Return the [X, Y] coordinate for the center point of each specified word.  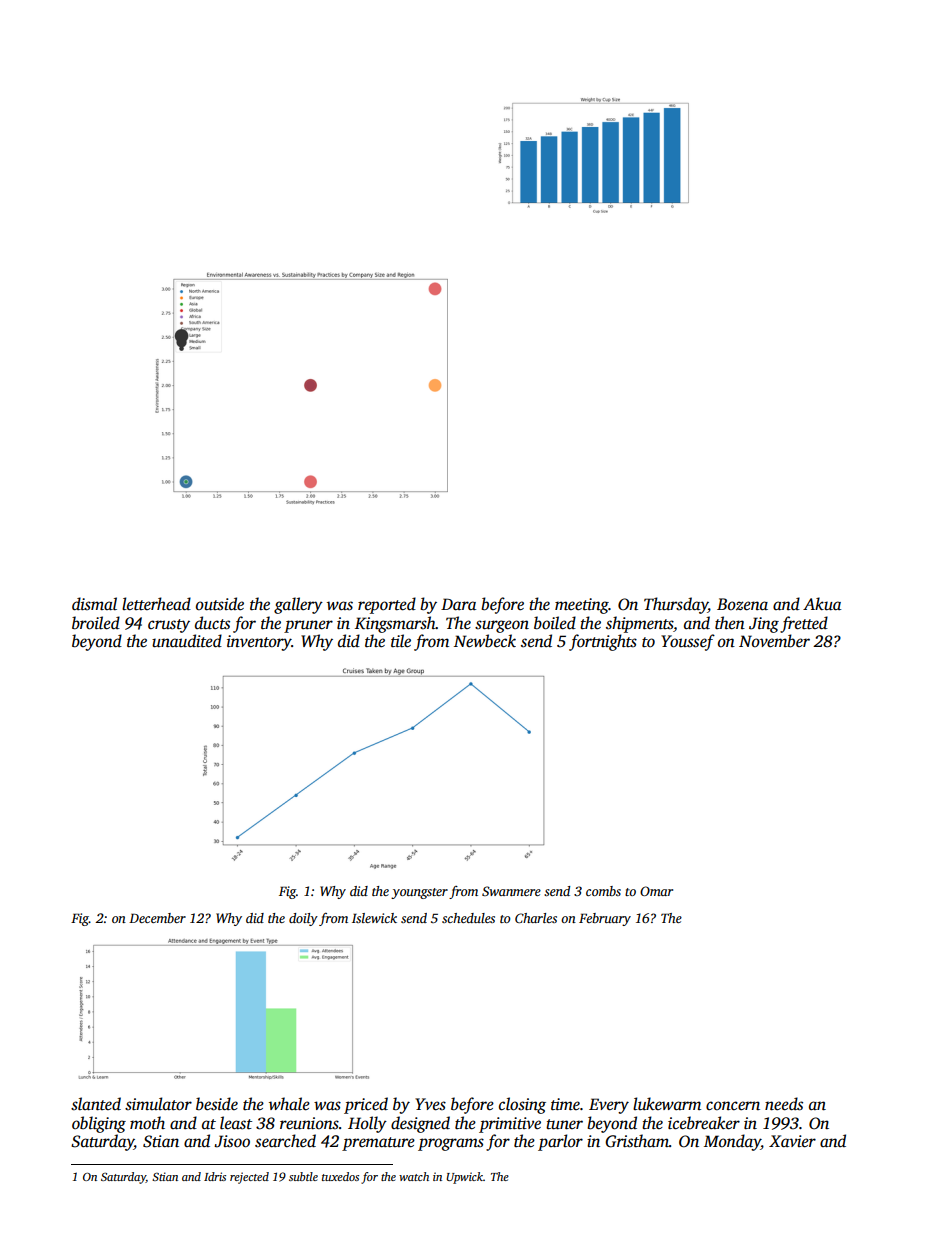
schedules [468, 918]
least [236, 1123]
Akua [822, 604]
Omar [656, 891]
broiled [96, 623]
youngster [419, 893]
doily [303, 919]
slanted [96, 1104]
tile [401, 641]
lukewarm [667, 1103]
